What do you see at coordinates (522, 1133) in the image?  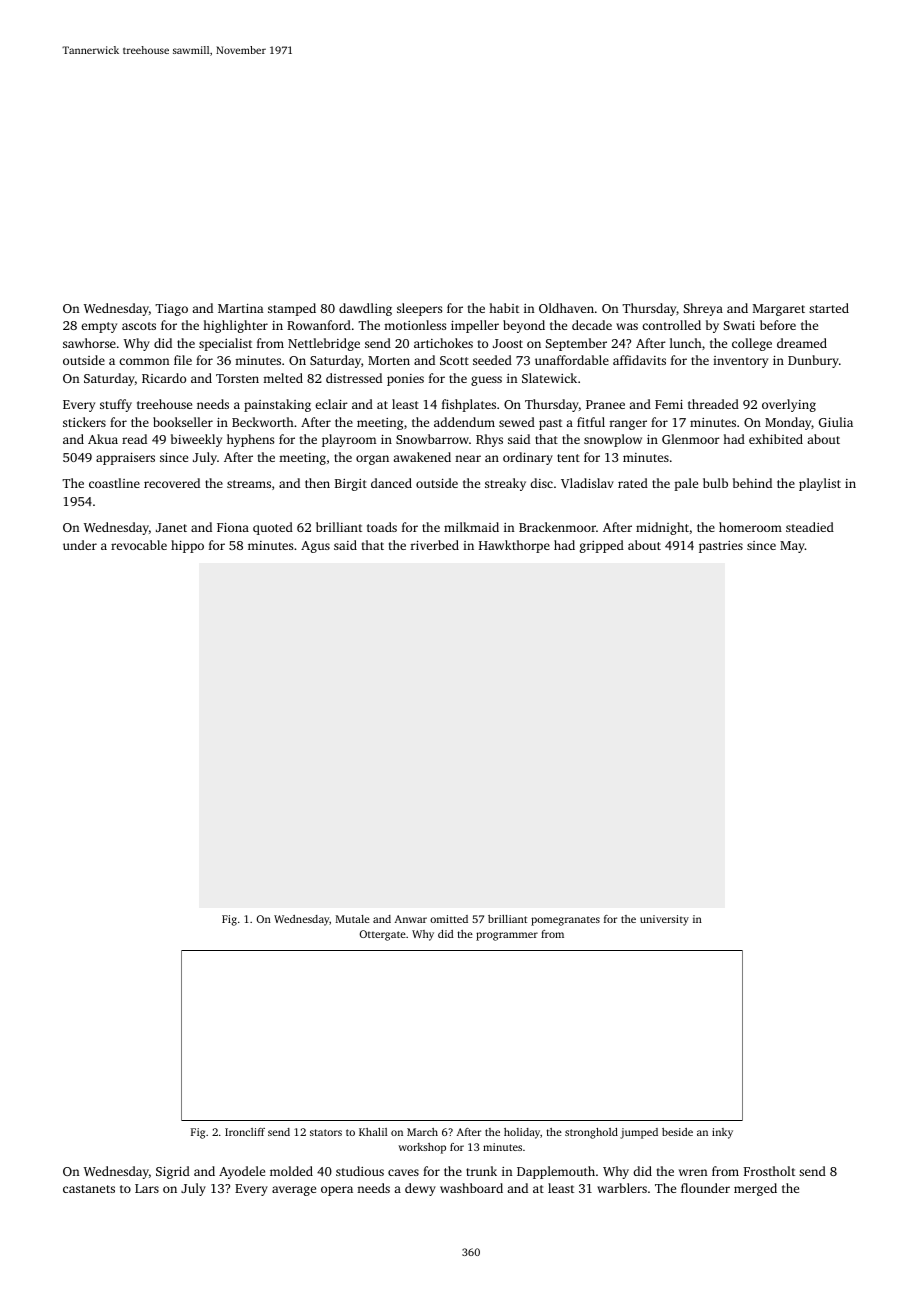 I see `holiday` at bounding box center [522, 1133].
